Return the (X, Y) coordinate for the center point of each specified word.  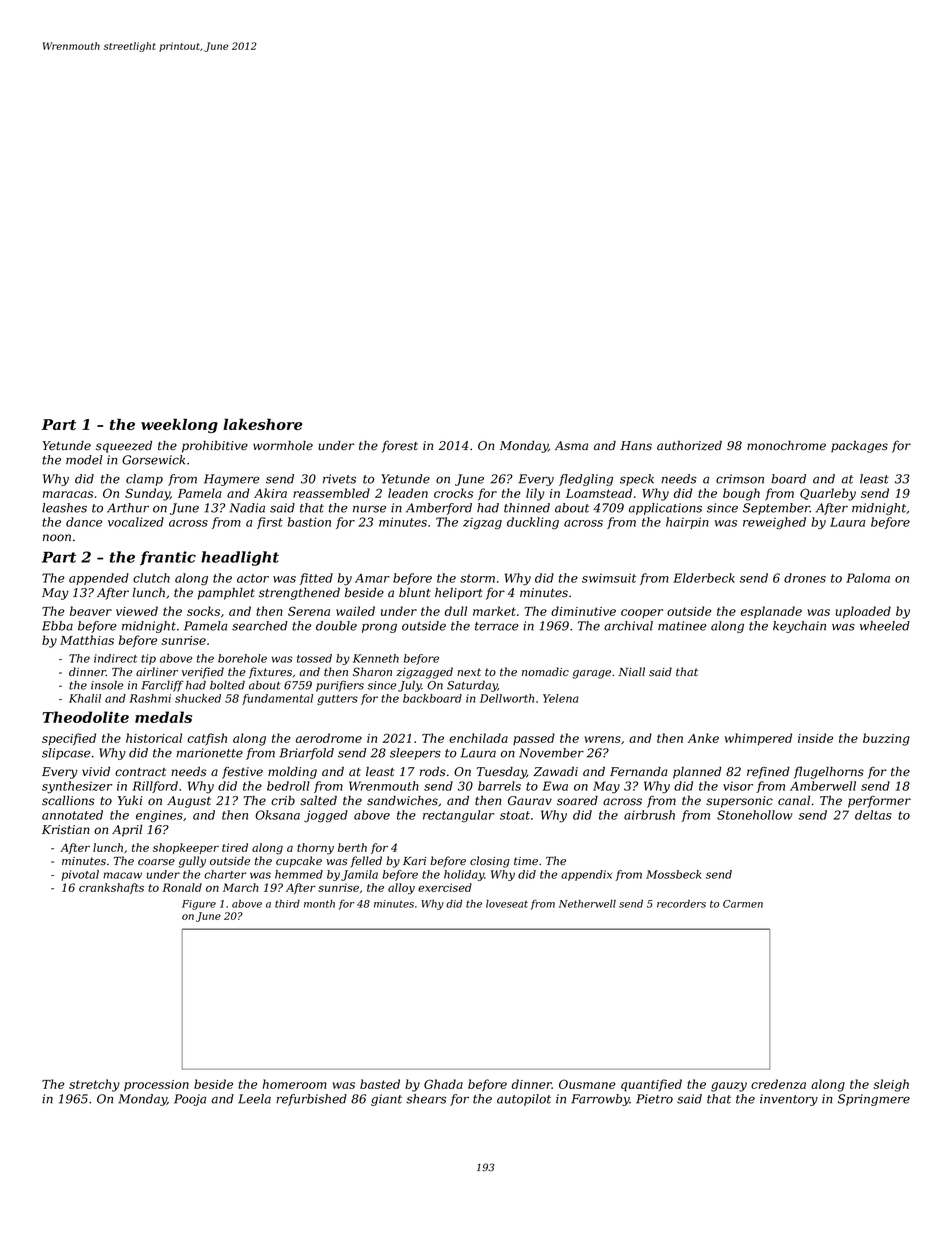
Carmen (743, 904)
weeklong (179, 425)
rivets (339, 479)
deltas (873, 815)
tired (235, 847)
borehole (242, 658)
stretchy (94, 1085)
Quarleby (828, 494)
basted (380, 1084)
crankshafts (111, 888)
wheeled (885, 626)
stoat (515, 815)
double (336, 626)
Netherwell (587, 903)
